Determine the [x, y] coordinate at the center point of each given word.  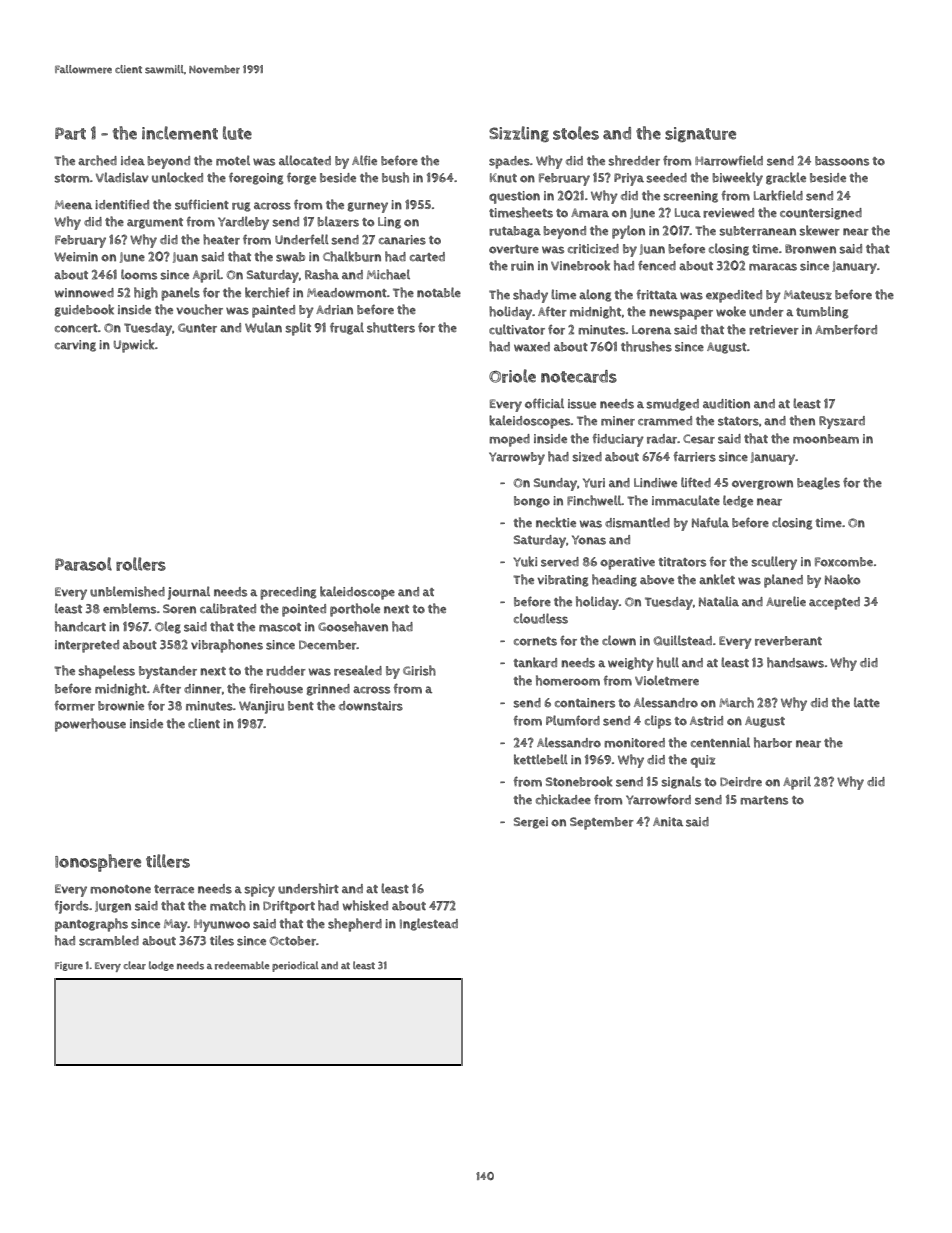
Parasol [83, 564]
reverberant [788, 641]
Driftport [289, 907]
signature [700, 134]
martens [764, 800]
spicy [259, 890]
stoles [576, 133]
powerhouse [90, 725]
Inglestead [429, 924]
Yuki [525, 561]
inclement [180, 133]
